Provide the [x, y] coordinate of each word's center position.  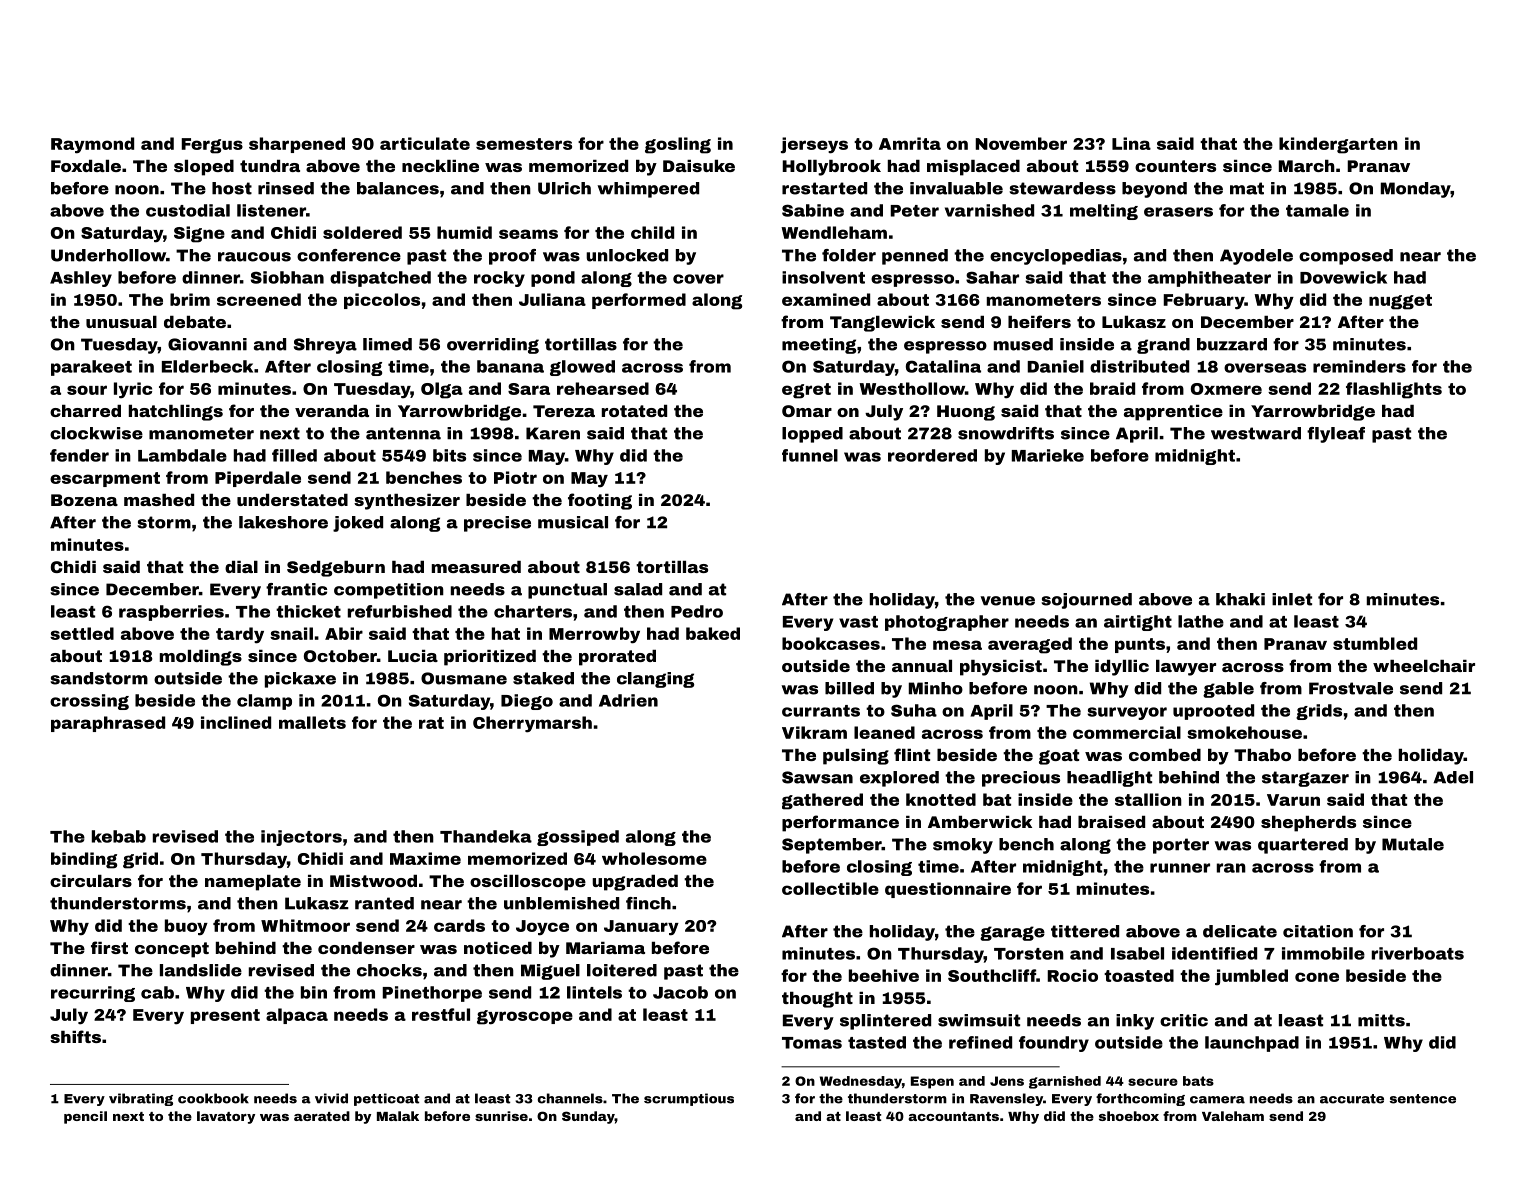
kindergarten [1338, 145]
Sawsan [817, 777]
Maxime [425, 858]
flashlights [1394, 390]
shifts [75, 1036]
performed [639, 301]
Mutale [1413, 844]
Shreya [325, 346]
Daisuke [699, 165]
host [232, 188]
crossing [89, 702]
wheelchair [1424, 666]
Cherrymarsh [532, 724]
